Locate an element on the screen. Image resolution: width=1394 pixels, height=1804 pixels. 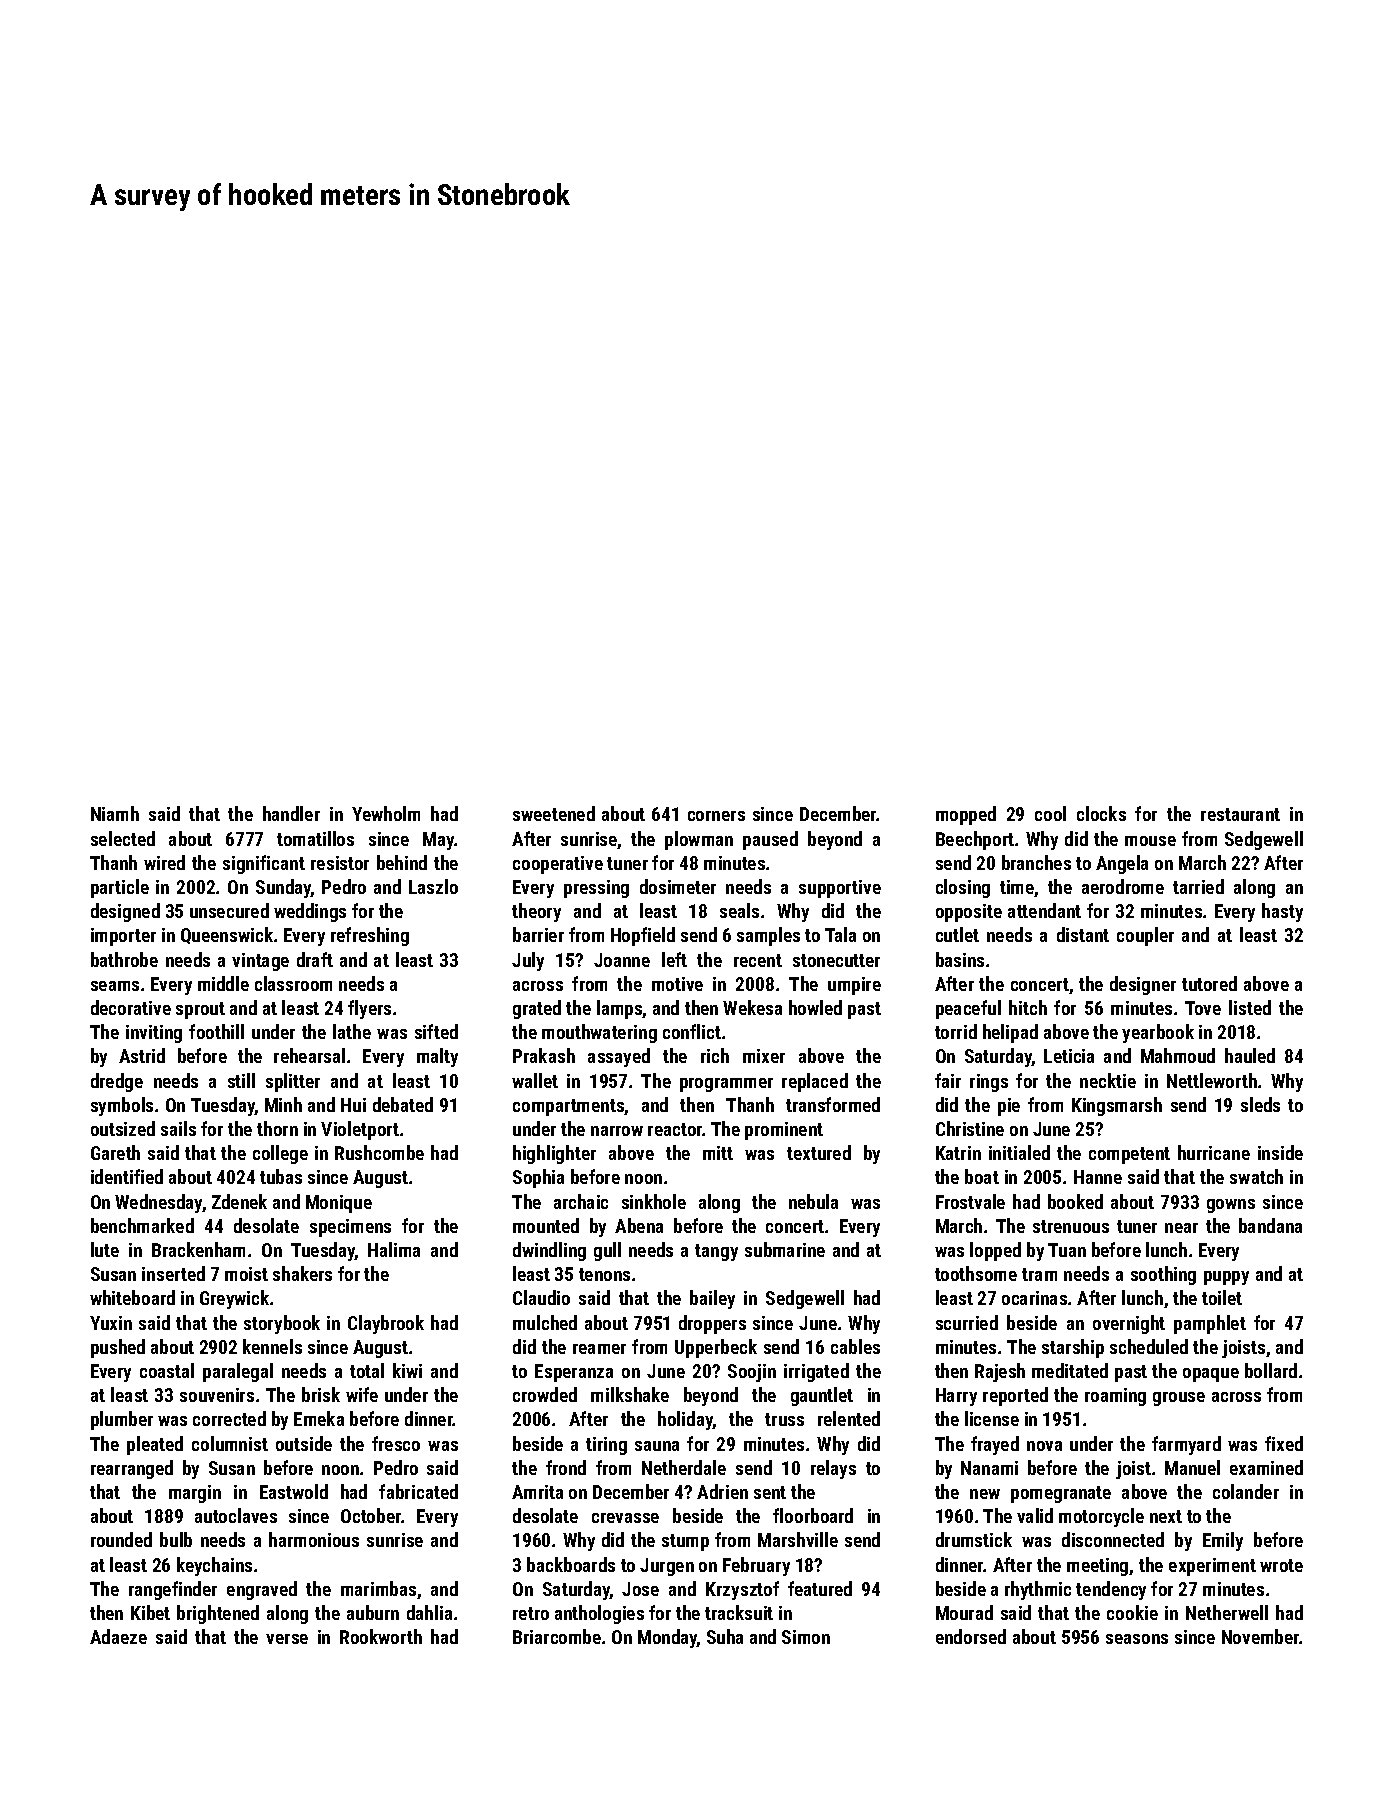
tendency is located at coordinates (1111, 1590).
